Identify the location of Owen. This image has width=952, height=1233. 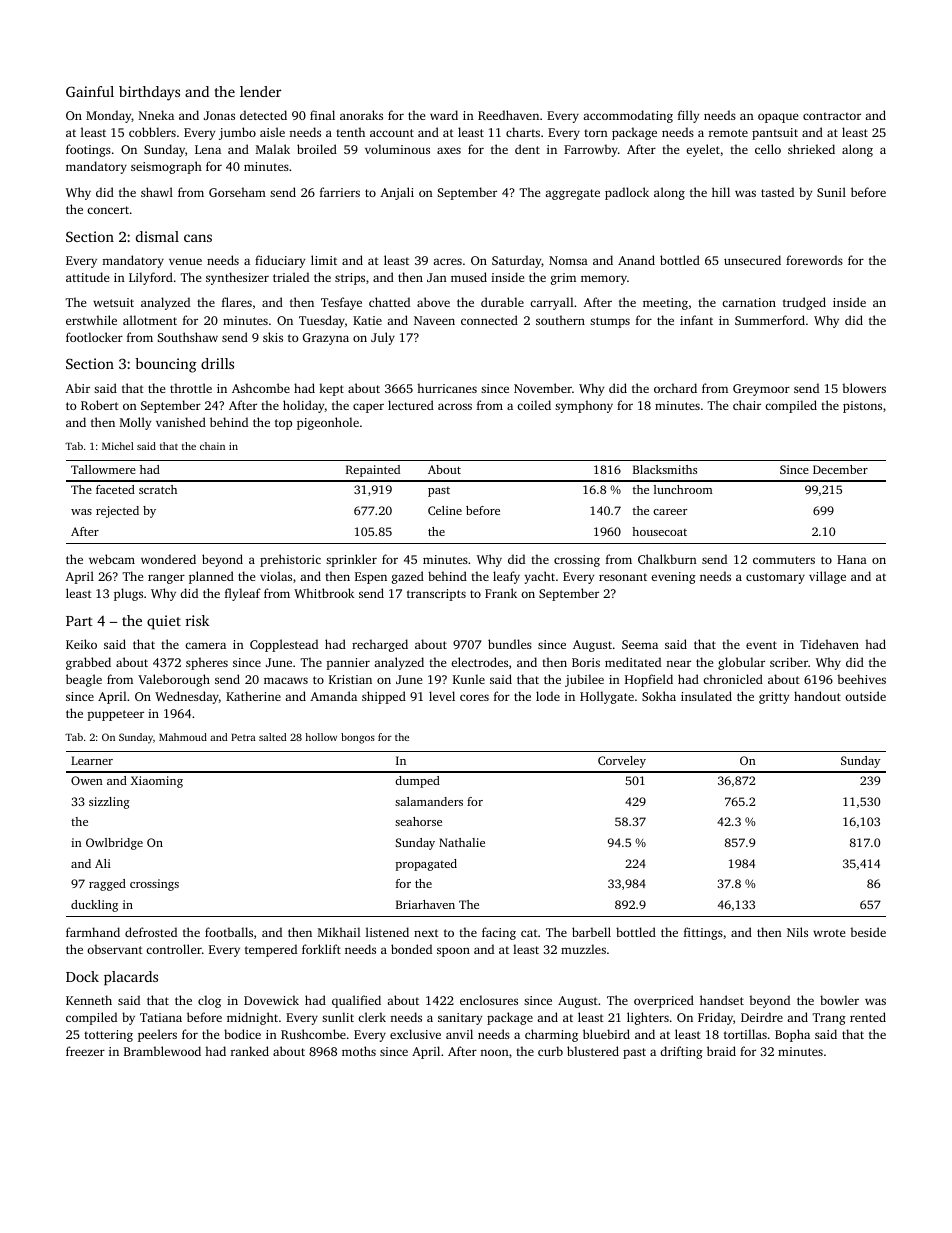
(87, 780).
